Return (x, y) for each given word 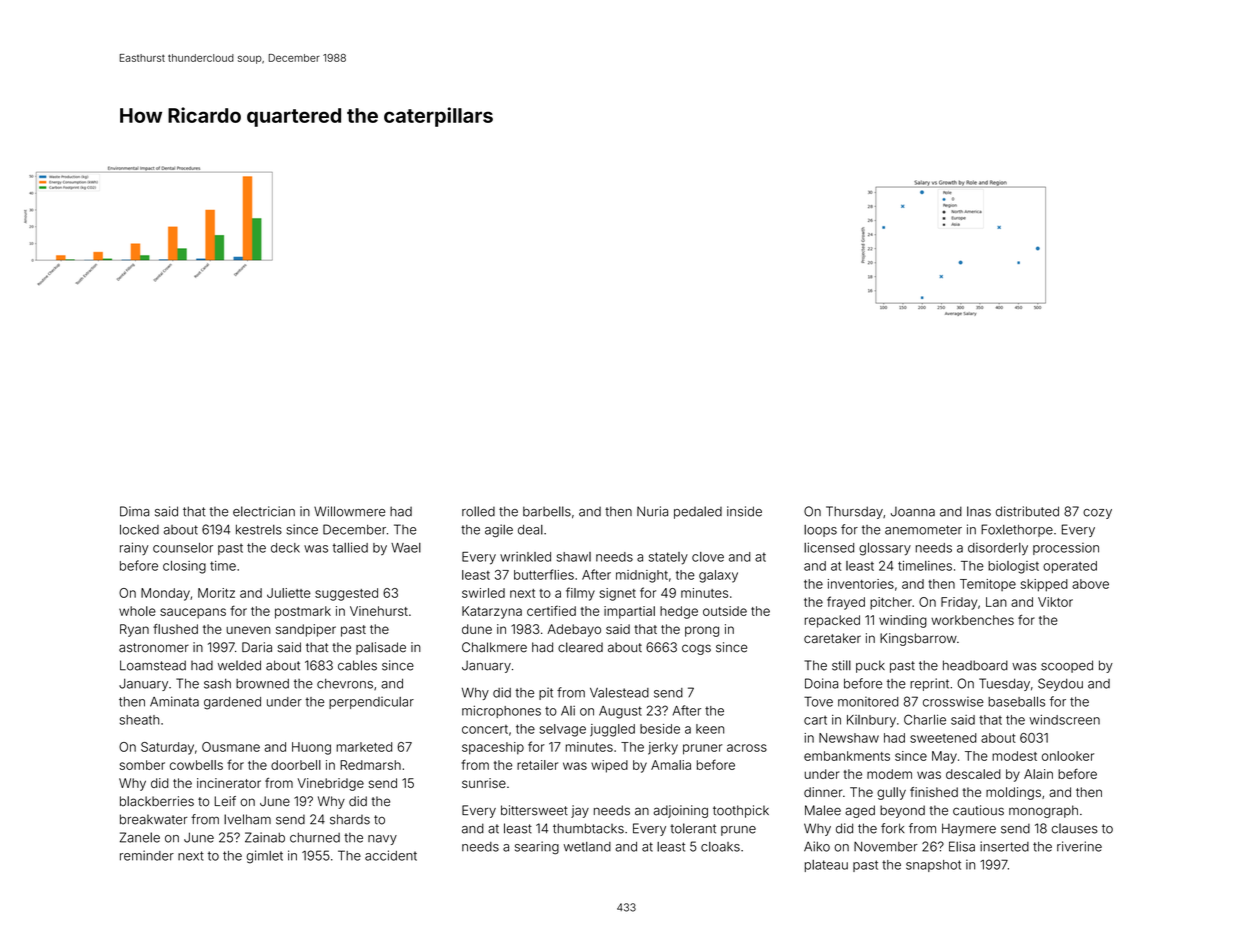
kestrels (259, 530)
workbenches (972, 620)
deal (530, 530)
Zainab (265, 837)
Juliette (289, 593)
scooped (1067, 666)
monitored (868, 701)
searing (537, 848)
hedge (679, 612)
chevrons (345, 683)
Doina (821, 683)
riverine (1079, 846)
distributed (1027, 511)
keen (710, 729)
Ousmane (231, 747)
